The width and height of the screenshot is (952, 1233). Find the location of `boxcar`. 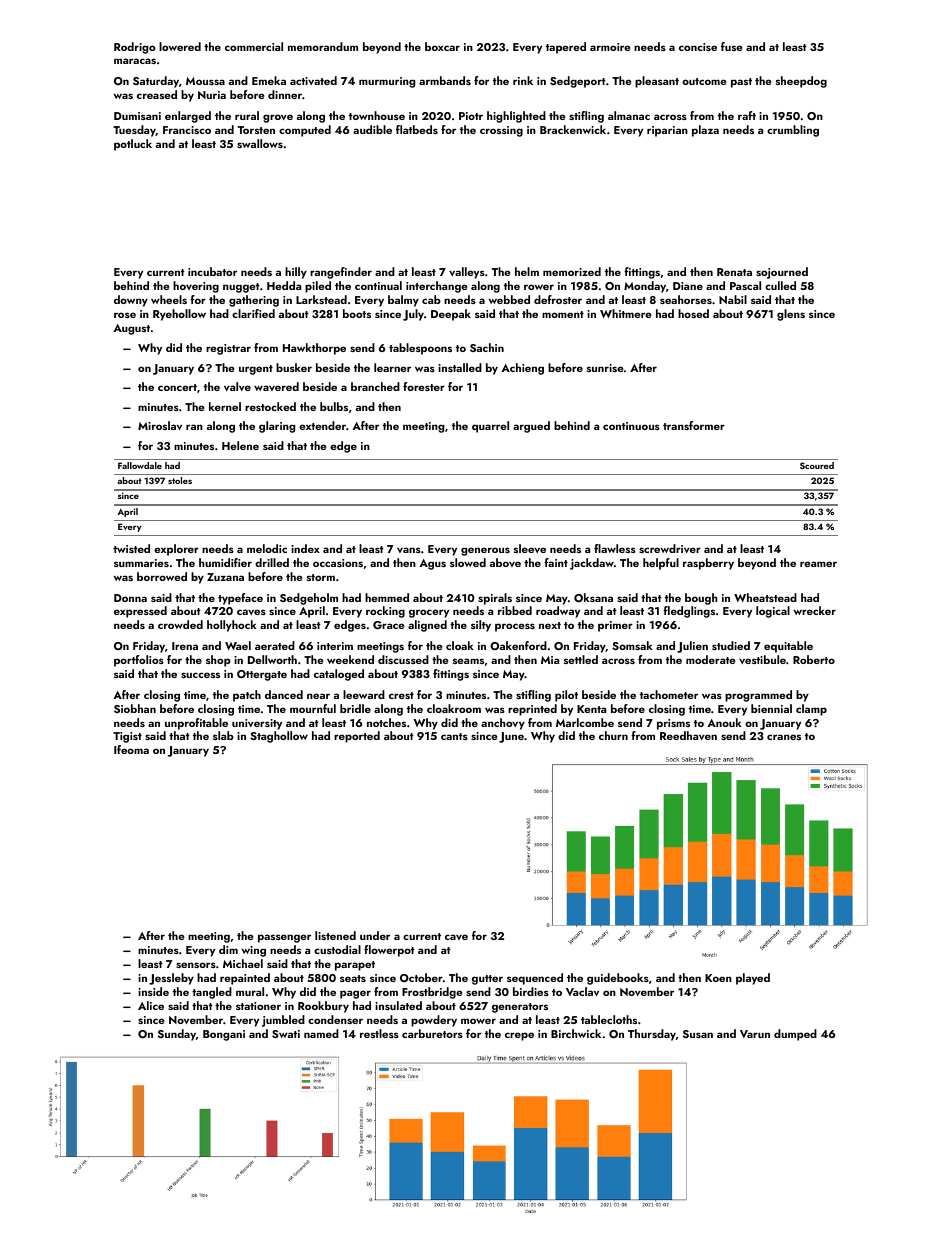

boxcar is located at coordinates (442, 46).
